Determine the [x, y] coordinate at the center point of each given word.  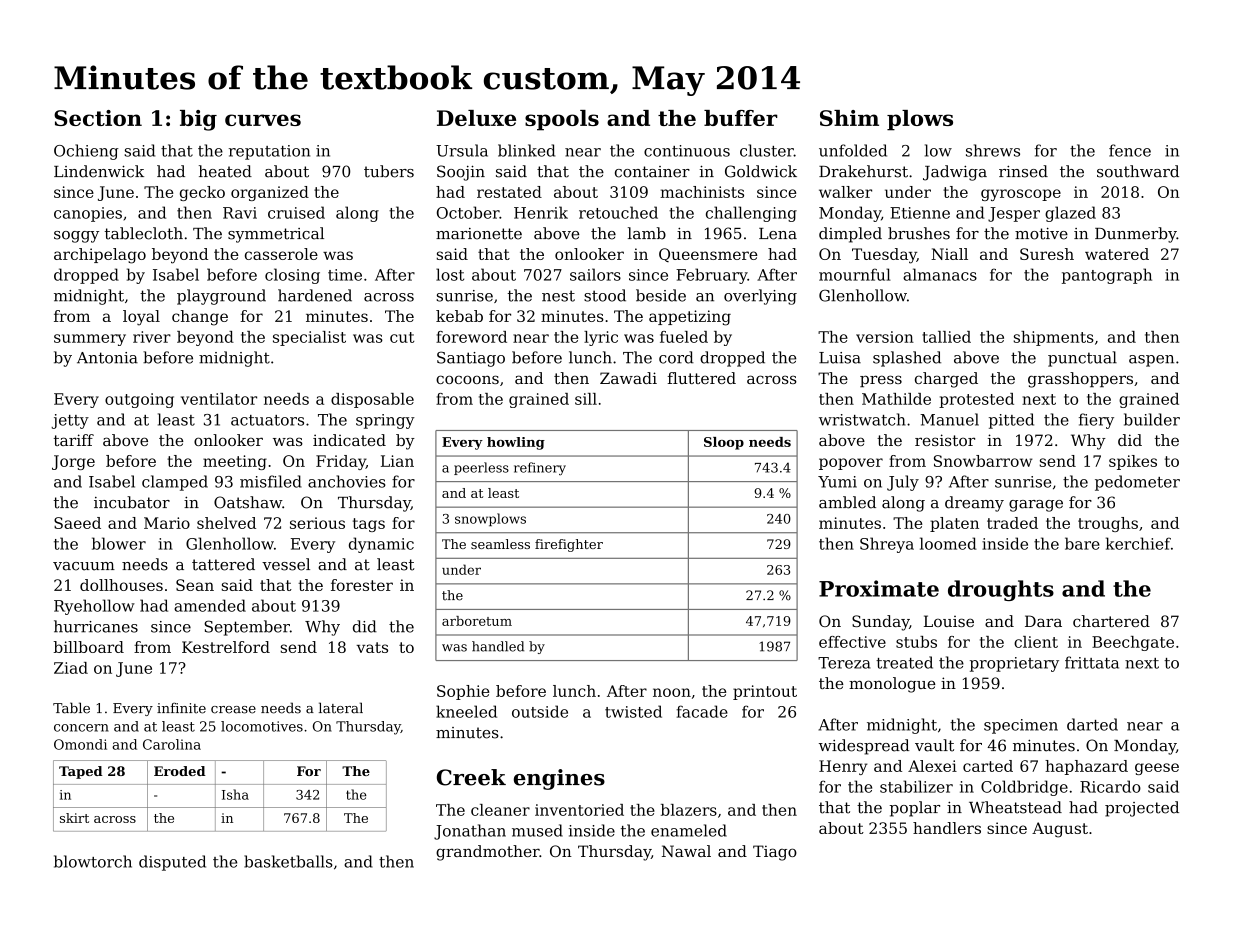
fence [1130, 150]
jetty [70, 421]
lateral [341, 708]
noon [672, 692]
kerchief [1138, 543]
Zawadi [628, 378]
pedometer [1137, 483]
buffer [741, 118]
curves [263, 120]
